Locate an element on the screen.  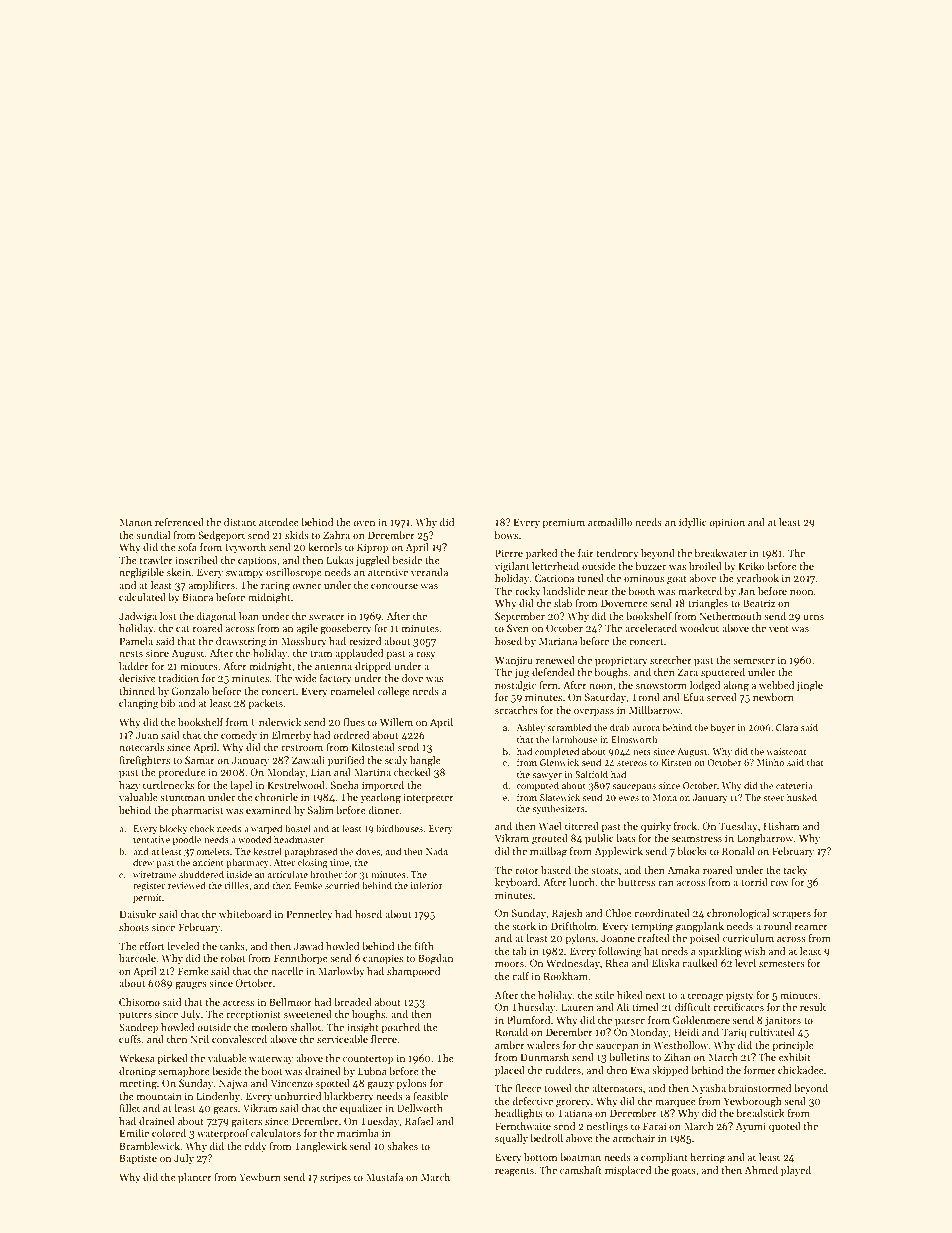
calculated is located at coordinates (142, 597).
